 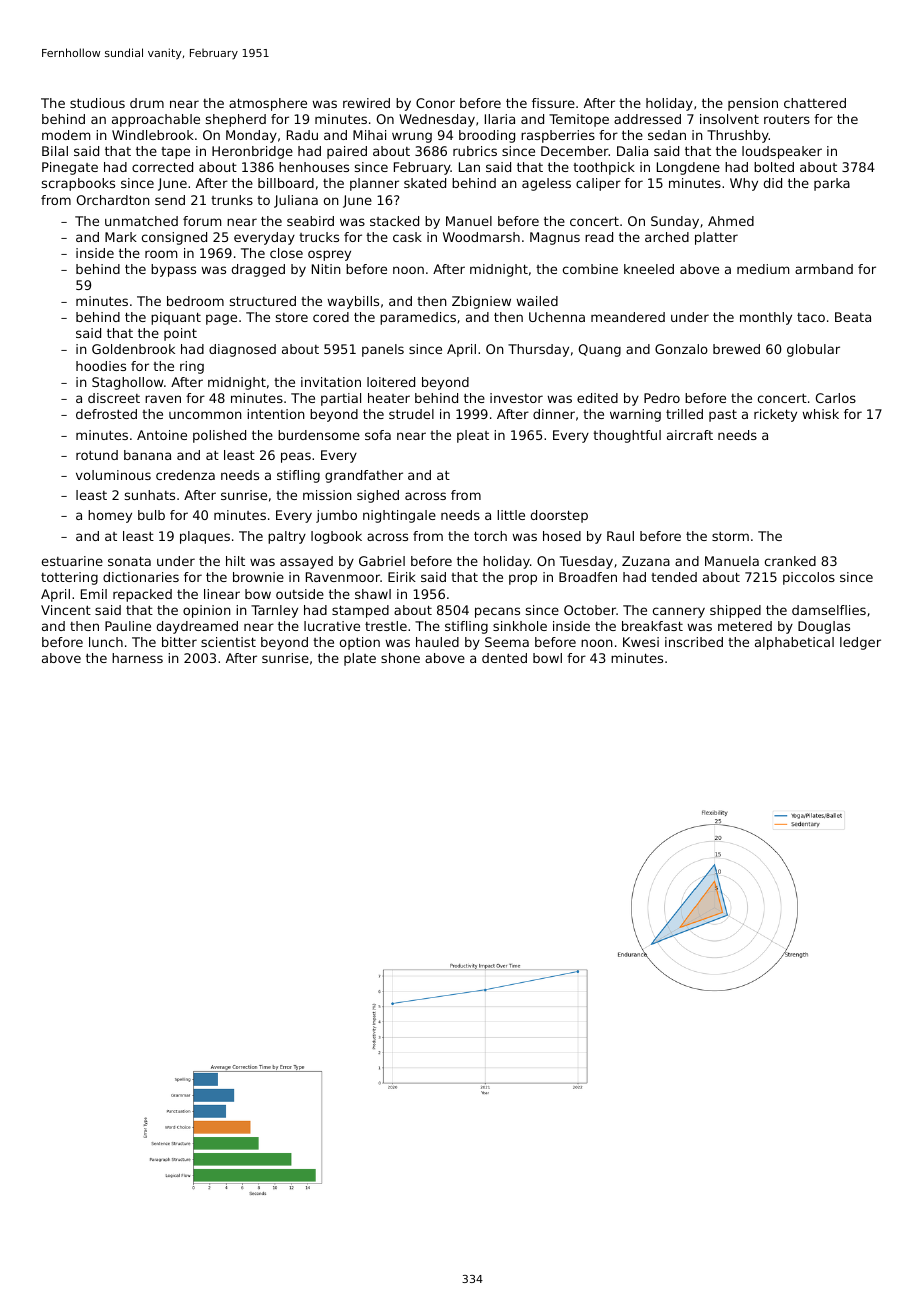 What do you see at coordinates (815, 103) in the screenshot?
I see `chattered` at bounding box center [815, 103].
